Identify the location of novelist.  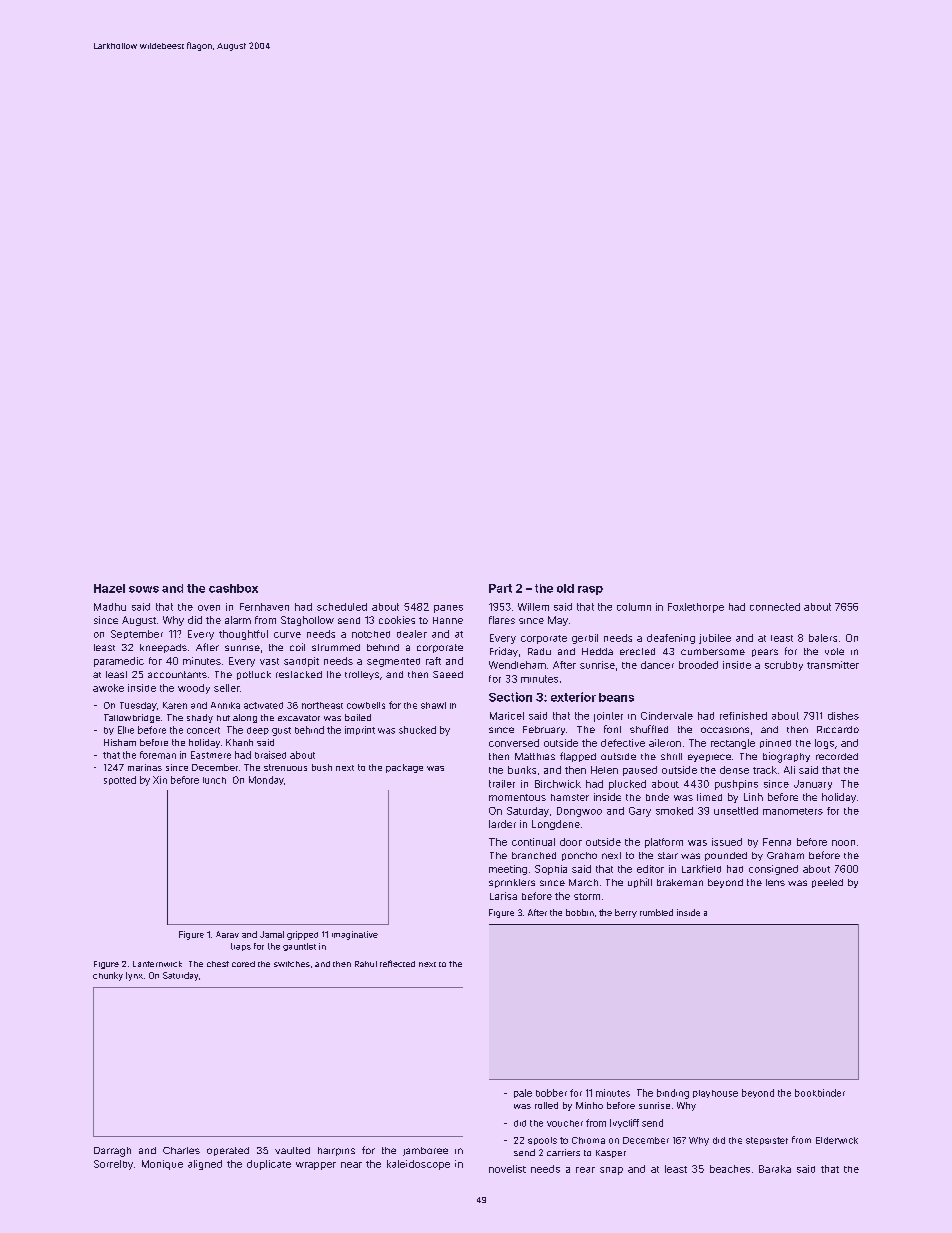
(507, 1169).
